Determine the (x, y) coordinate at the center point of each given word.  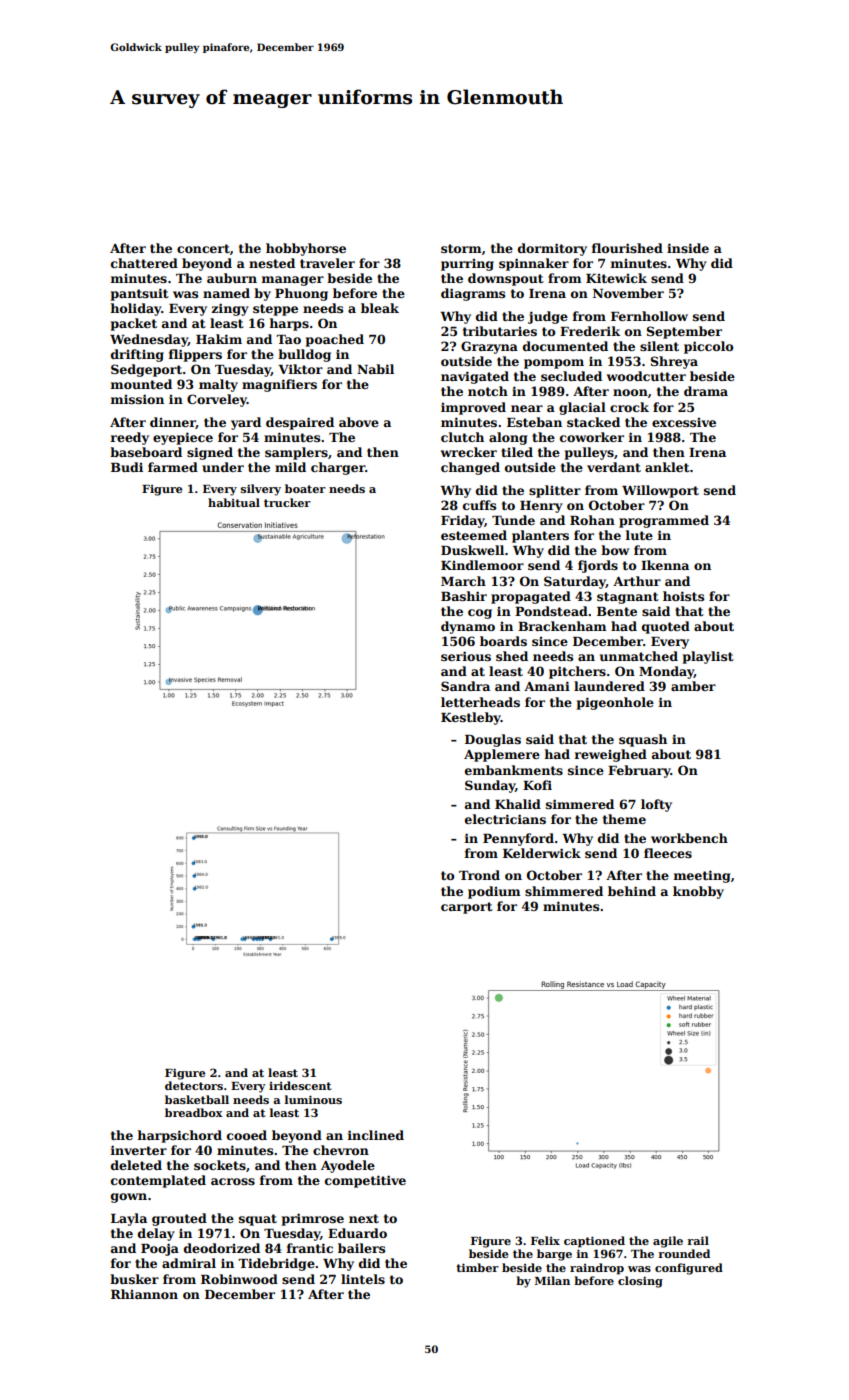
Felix (545, 1240)
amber (693, 686)
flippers (195, 355)
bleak (380, 308)
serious (466, 656)
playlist (708, 657)
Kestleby (471, 718)
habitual (234, 502)
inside (688, 248)
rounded (684, 1253)
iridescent (300, 1085)
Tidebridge (276, 1264)
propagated (531, 597)
